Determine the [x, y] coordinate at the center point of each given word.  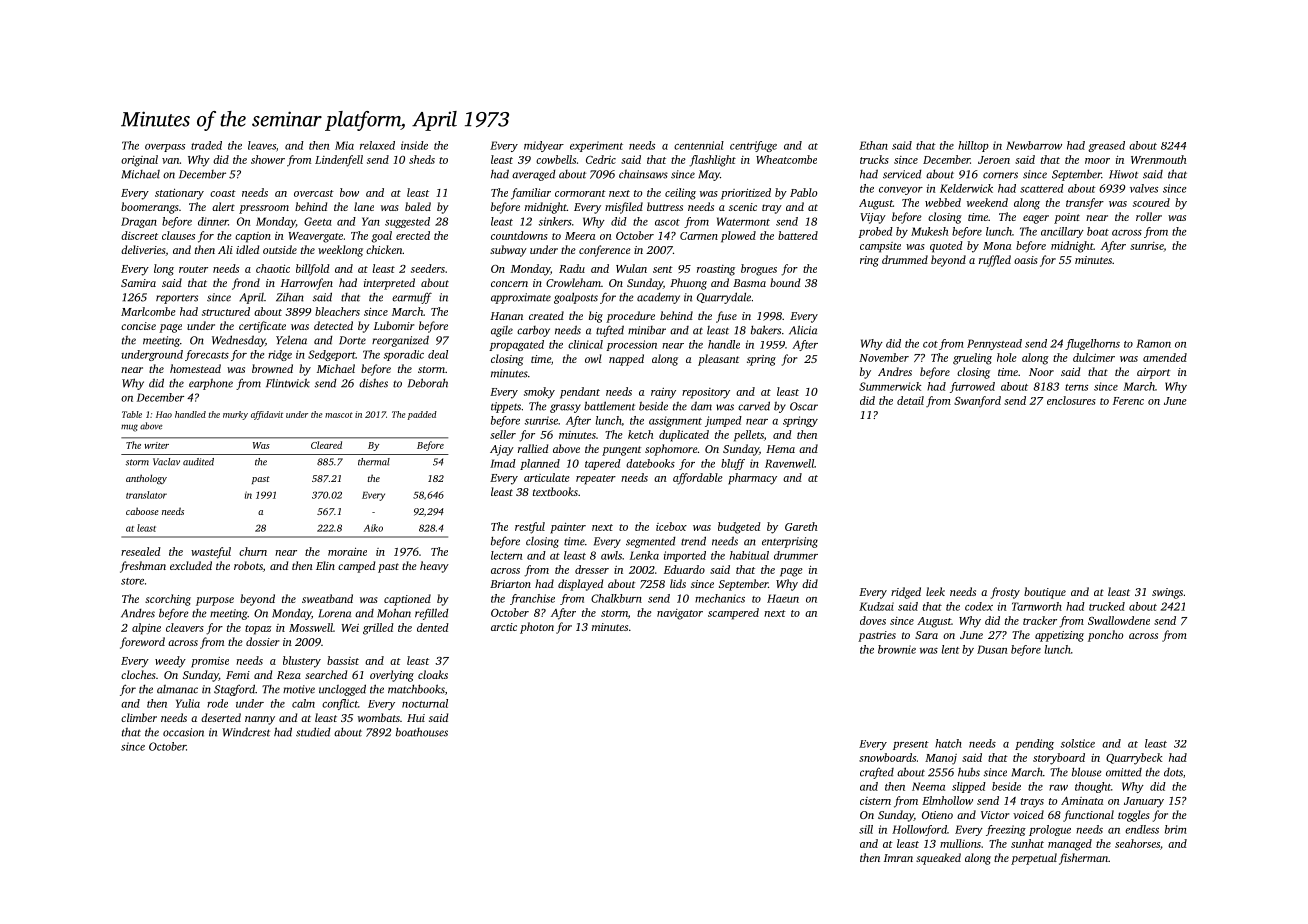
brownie [897, 649]
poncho [1105, 636]
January [1144, 802]
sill [866, 829]
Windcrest [246, 732]
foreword [142, 643]
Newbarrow [1034, 145]
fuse [726, 317]
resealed [141, 551]
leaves [262, 145]
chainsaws [643, 174]
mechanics [720, 598]
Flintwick [288, 383]
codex [979, 606]
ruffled [995, 261]
